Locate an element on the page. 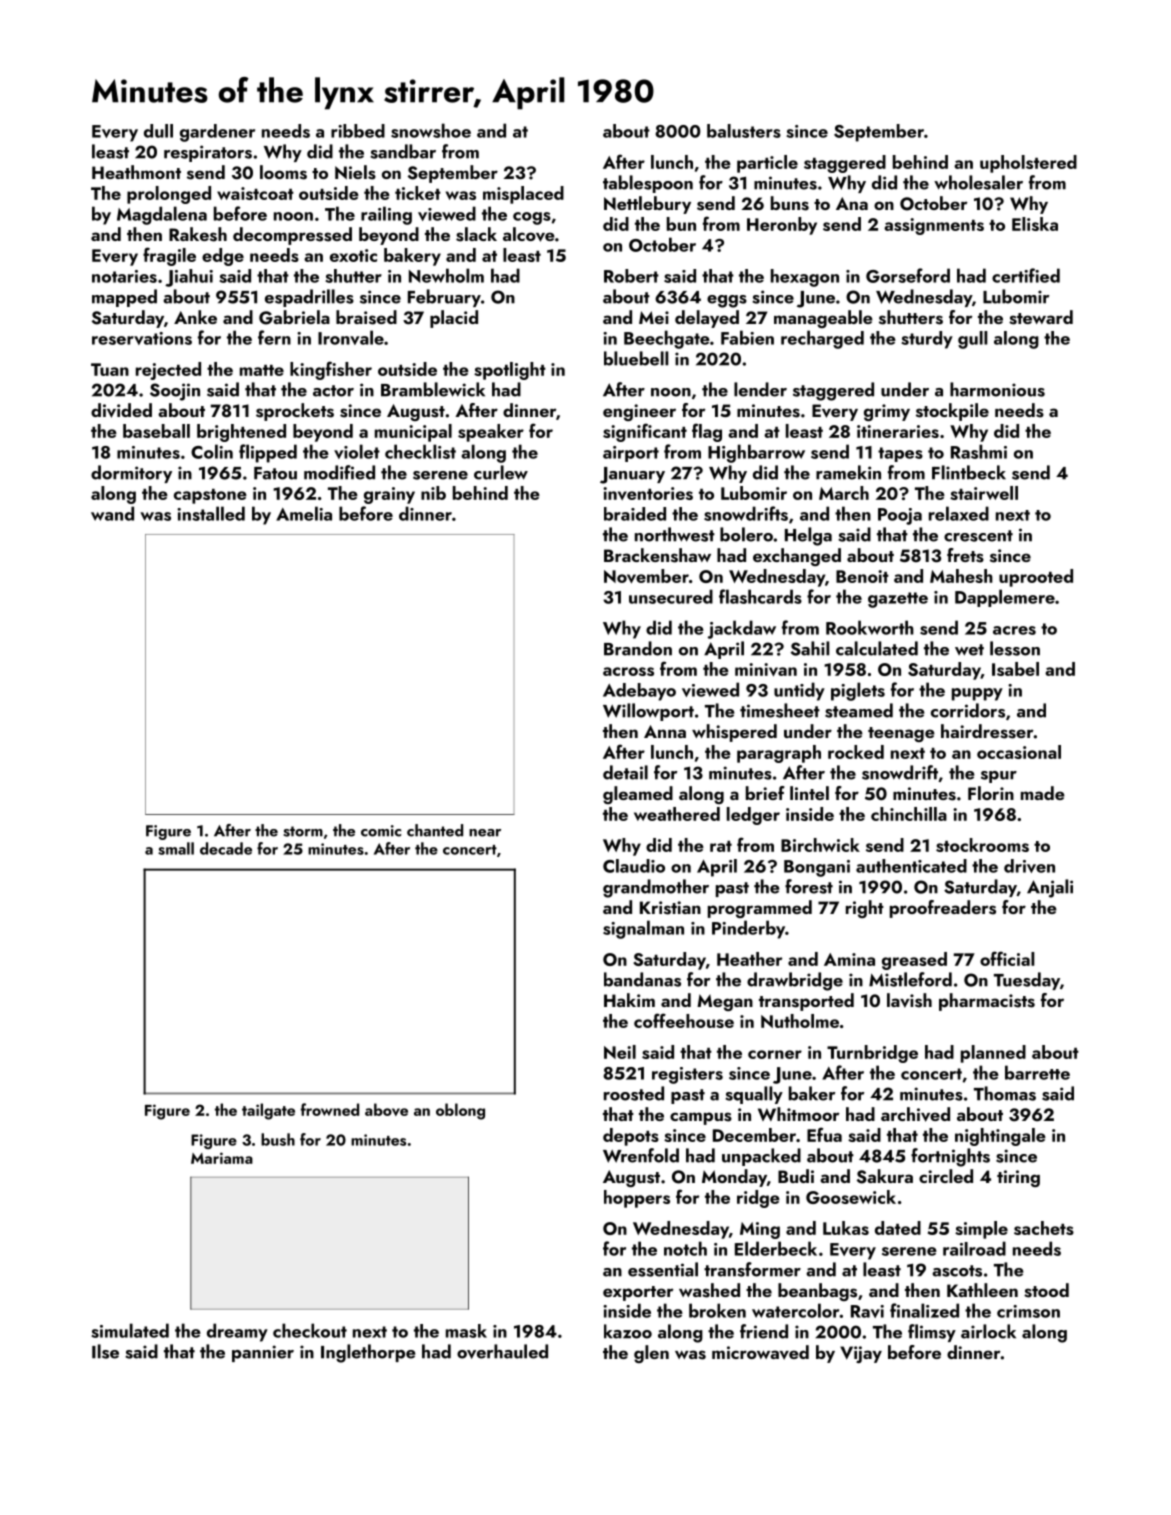 This page has width=1171, height=1515. Amelia is located at coordinates (304, 513).
